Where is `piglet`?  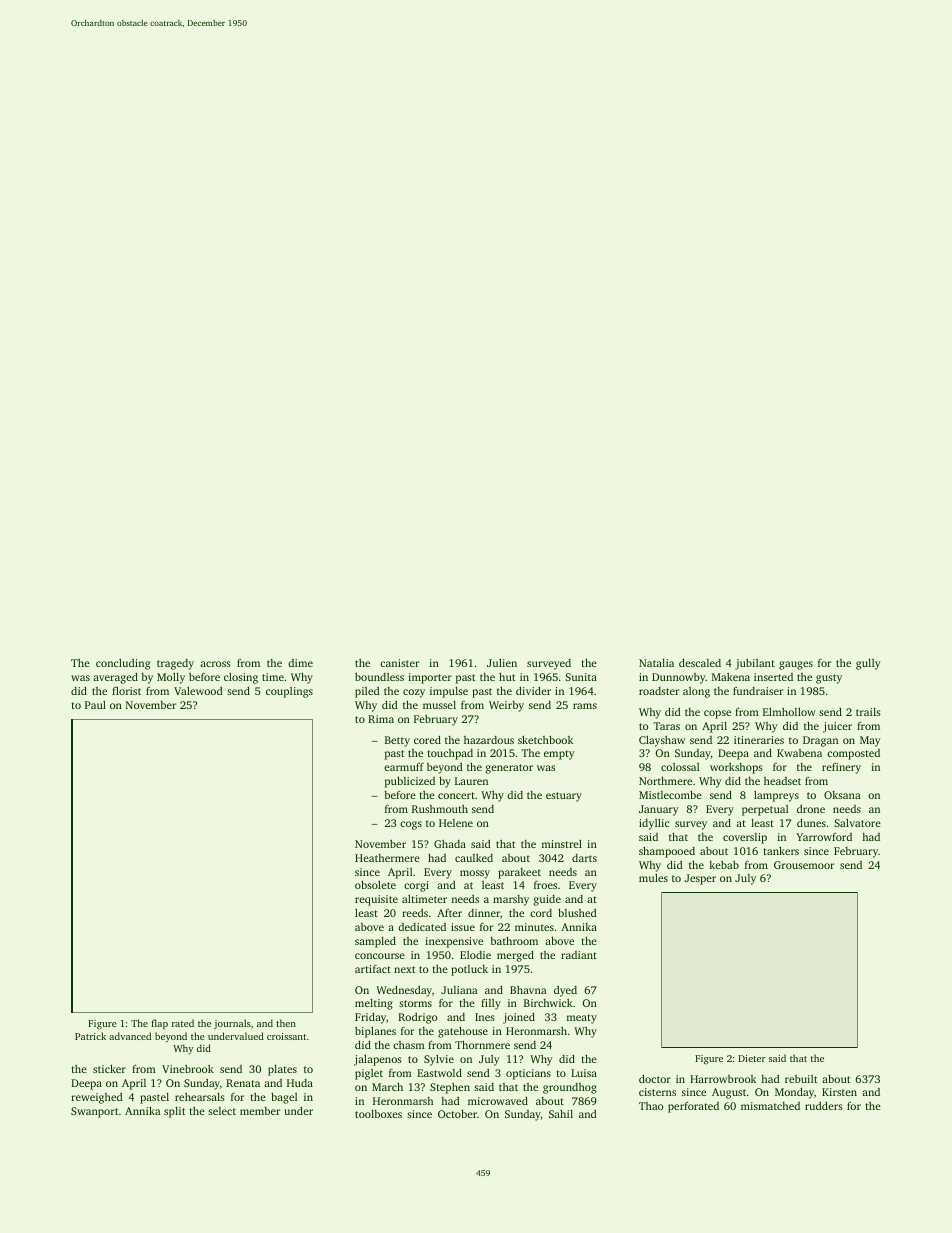
piglet is located at coordinates (369, 1074).
